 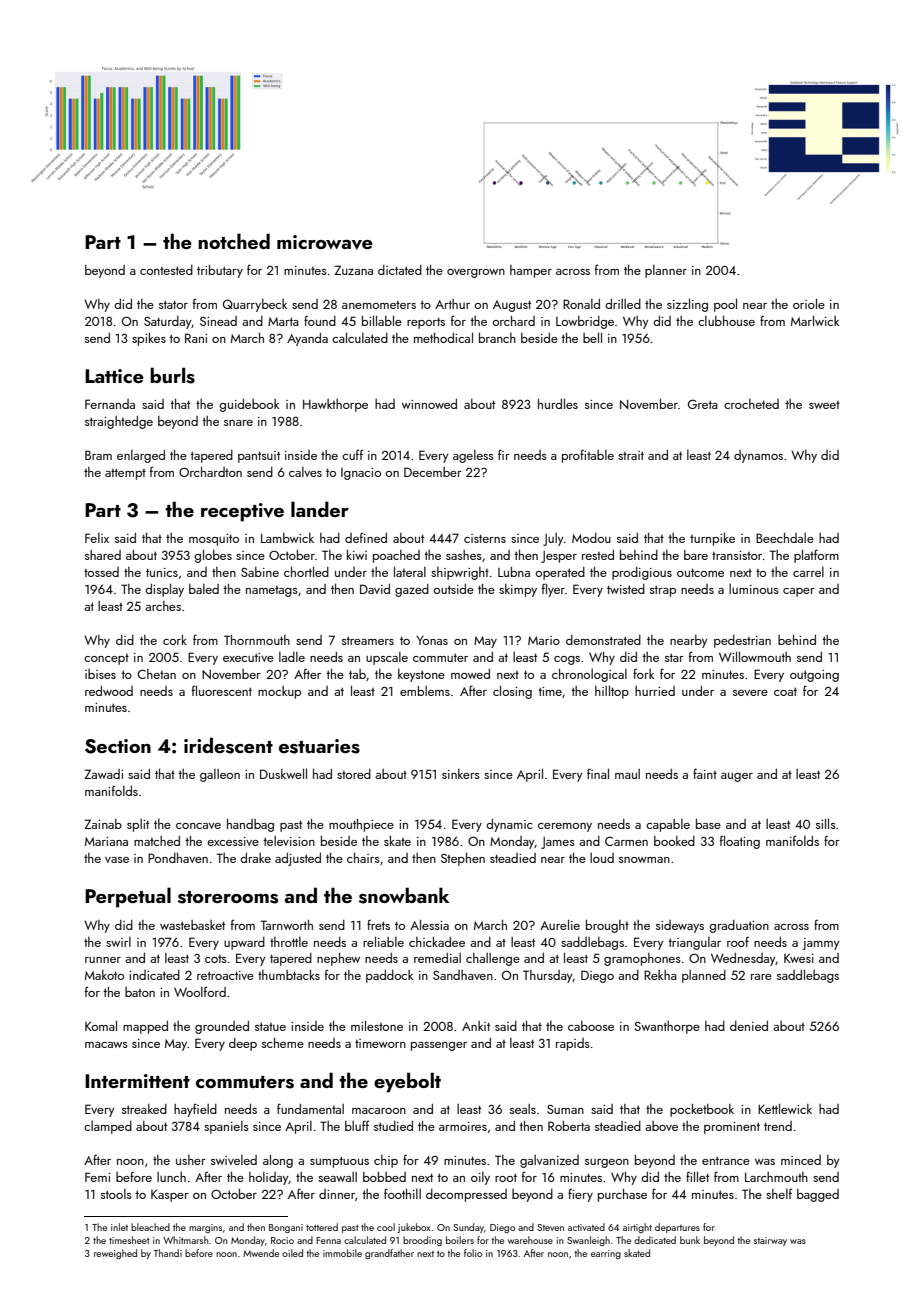 What do you see at coordinates (560, 924) in the page?
I see `Aurelie` at bounding box center [560, 924].
